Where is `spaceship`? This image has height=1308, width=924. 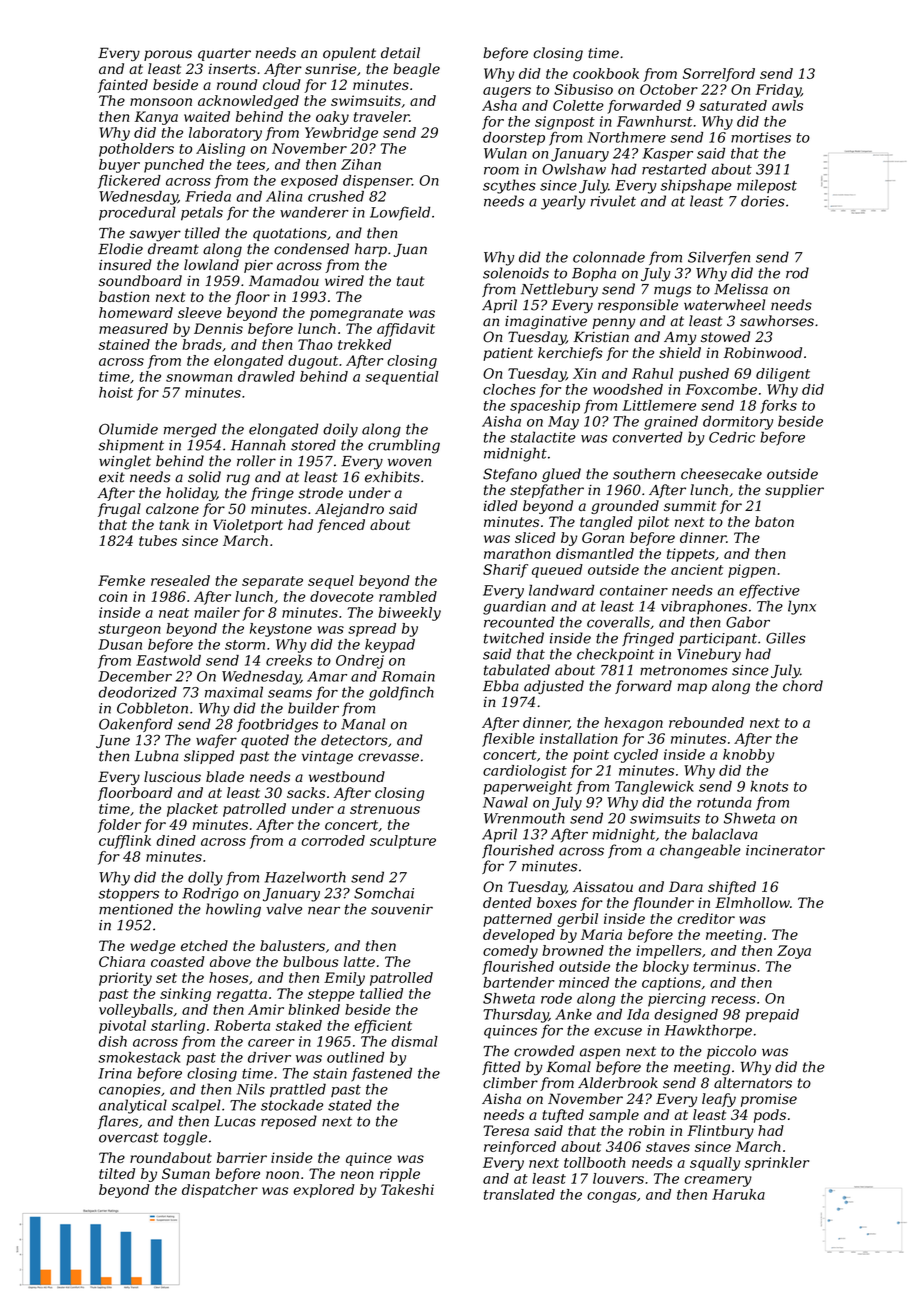
spaceship is located at coordinates (545, 407).
